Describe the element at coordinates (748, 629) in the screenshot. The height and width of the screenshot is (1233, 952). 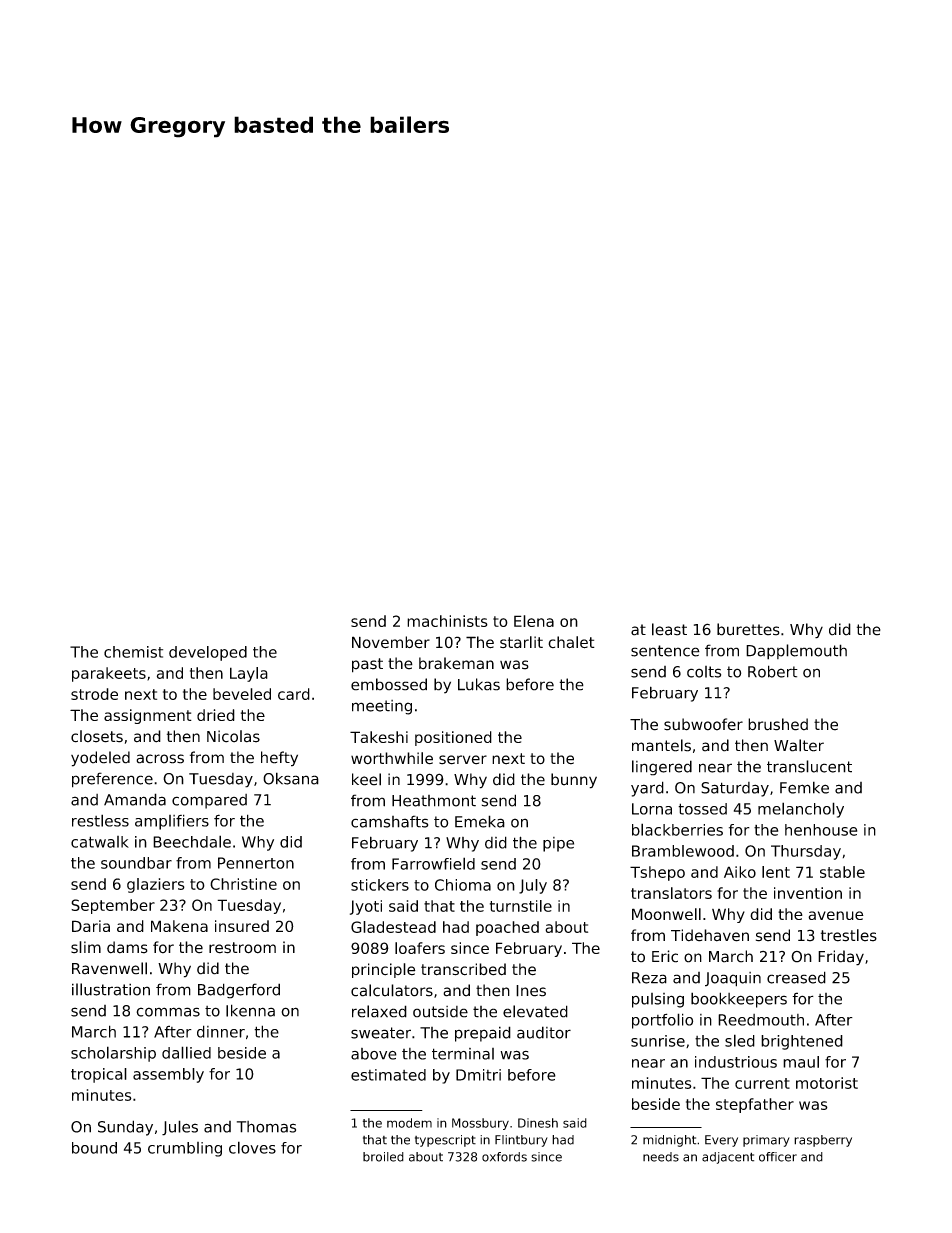
I see `burettes` at that location.
